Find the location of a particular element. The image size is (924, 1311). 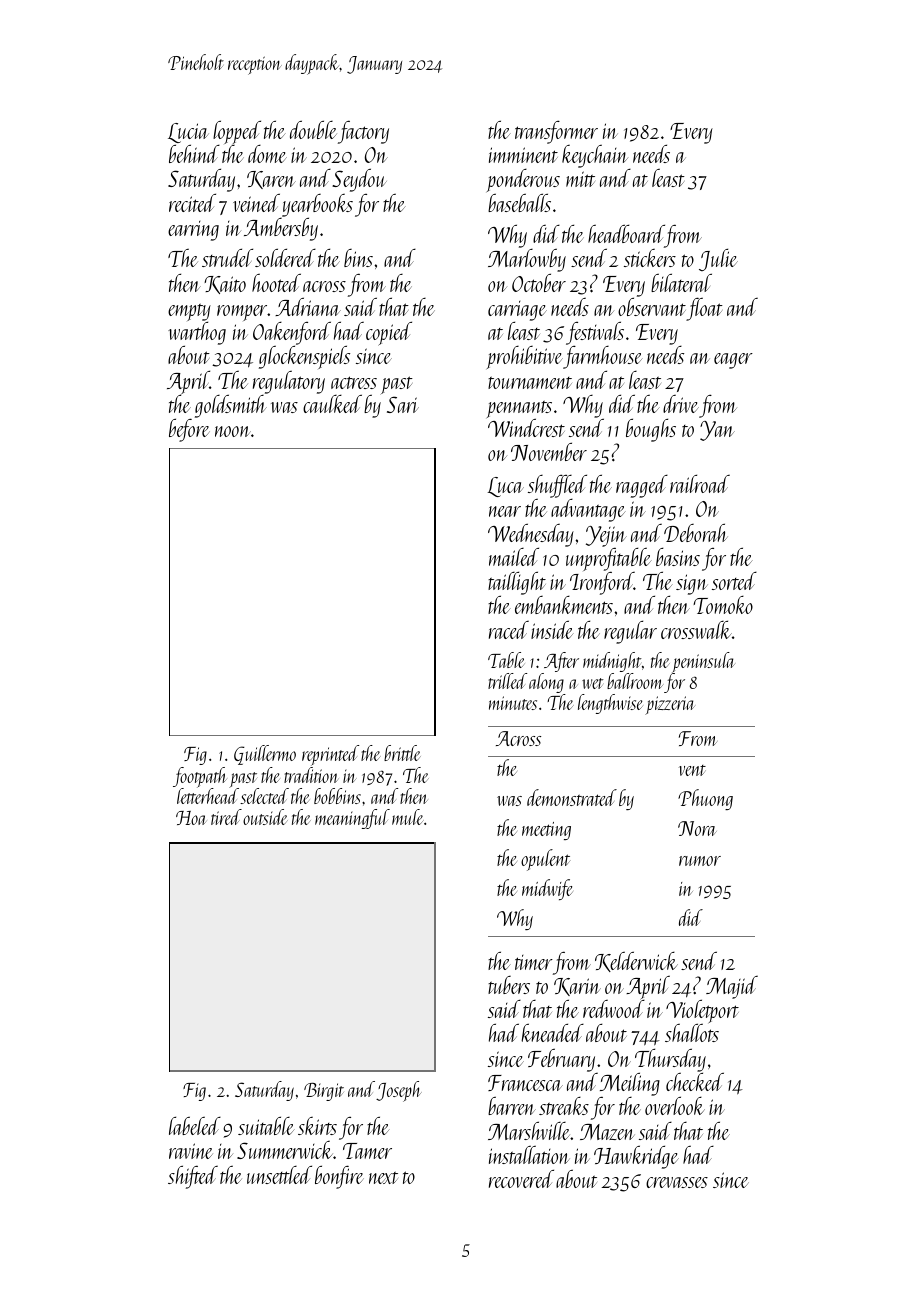

soldered is located at coordinates (285, 257).
